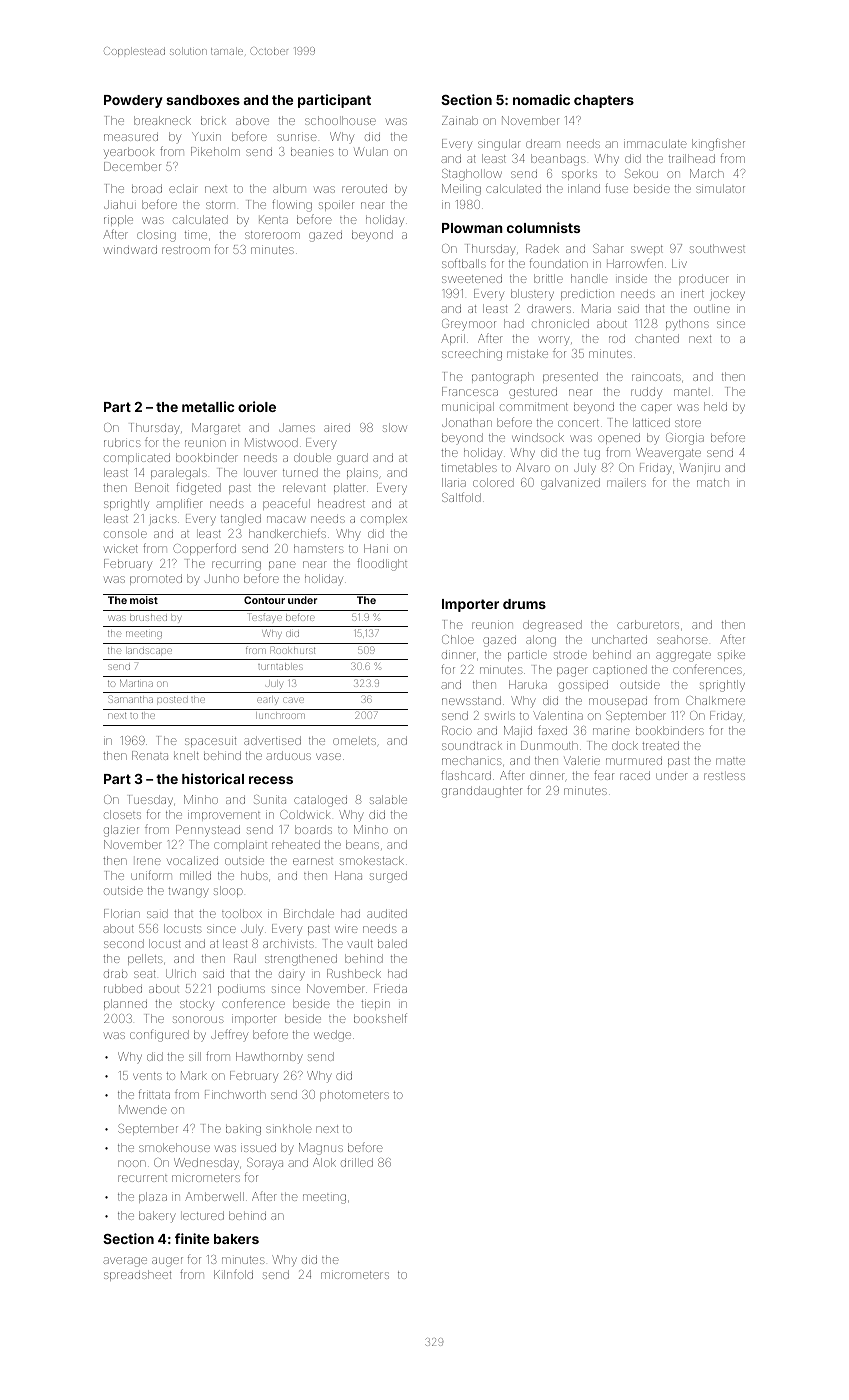  I want to click on Chloe, so click(458, 639).
